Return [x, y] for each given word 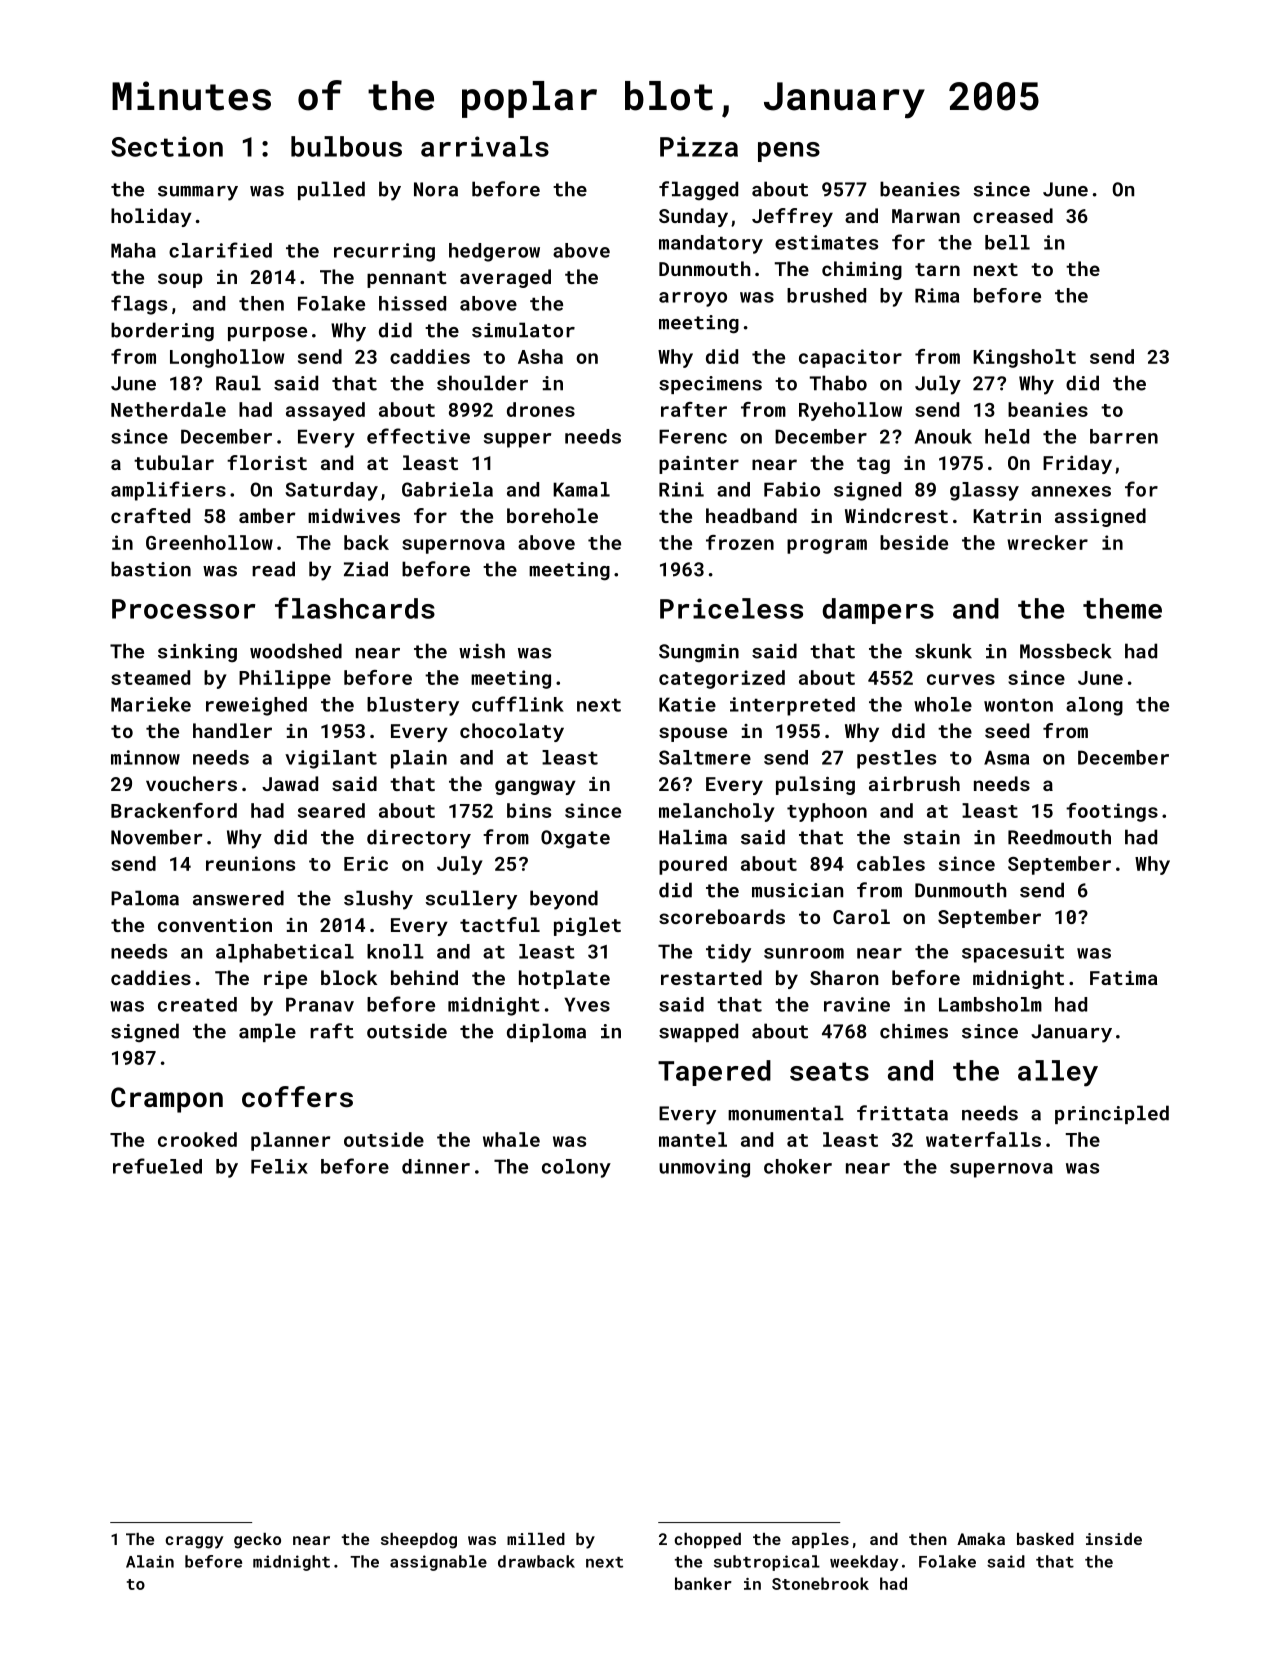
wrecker [1047, 542]
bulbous [346, 146]
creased [1013, 215]
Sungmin [699, 653]
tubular [174, 462]
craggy [194, 1542]
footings [1112, 812]
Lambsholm [990, 1004]
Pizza [699, 146]
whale [511, 1139]
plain [419, 759]
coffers [297, 1097]
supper [517, 440]
